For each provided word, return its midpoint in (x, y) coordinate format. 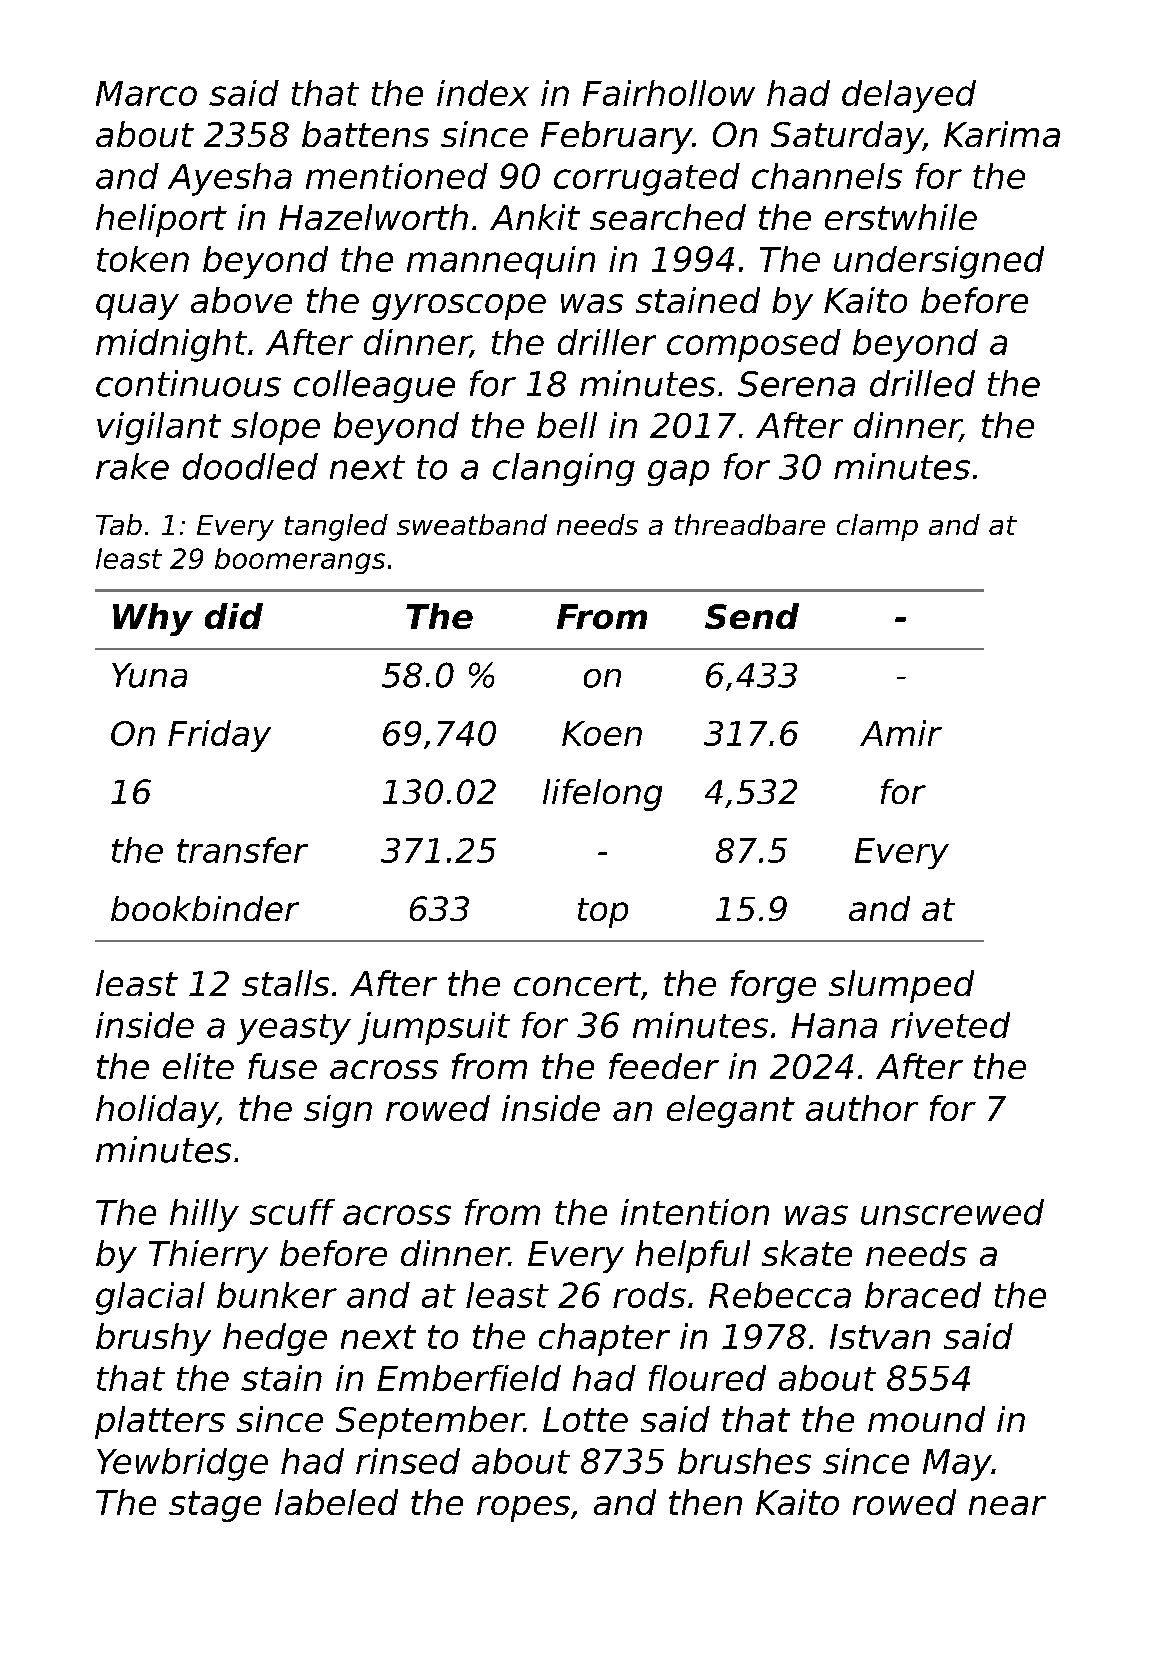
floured (707, 1378)
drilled (922, 383)
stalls (285, 983)
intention (695, 1212)
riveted (950, 1025)
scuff (292, 1212)
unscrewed (952, 1212)
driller (607, 342)
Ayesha (230, 179)
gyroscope (459, 307)
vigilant (159, 428)
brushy (153, 1339)
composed (754, 345)
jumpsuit (434, 1028)
